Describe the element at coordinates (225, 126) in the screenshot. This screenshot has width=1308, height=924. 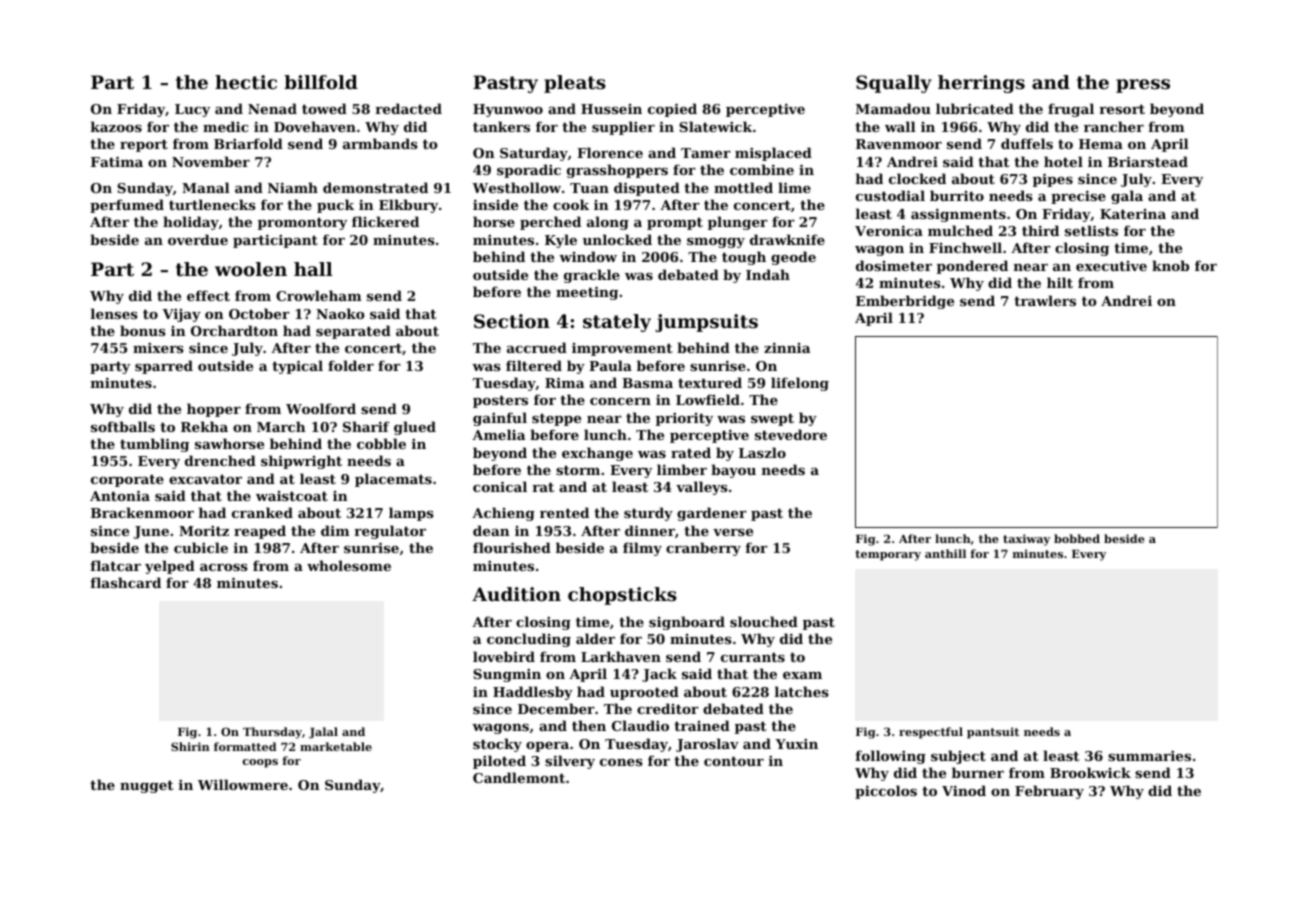
I see `medic` at that location.
